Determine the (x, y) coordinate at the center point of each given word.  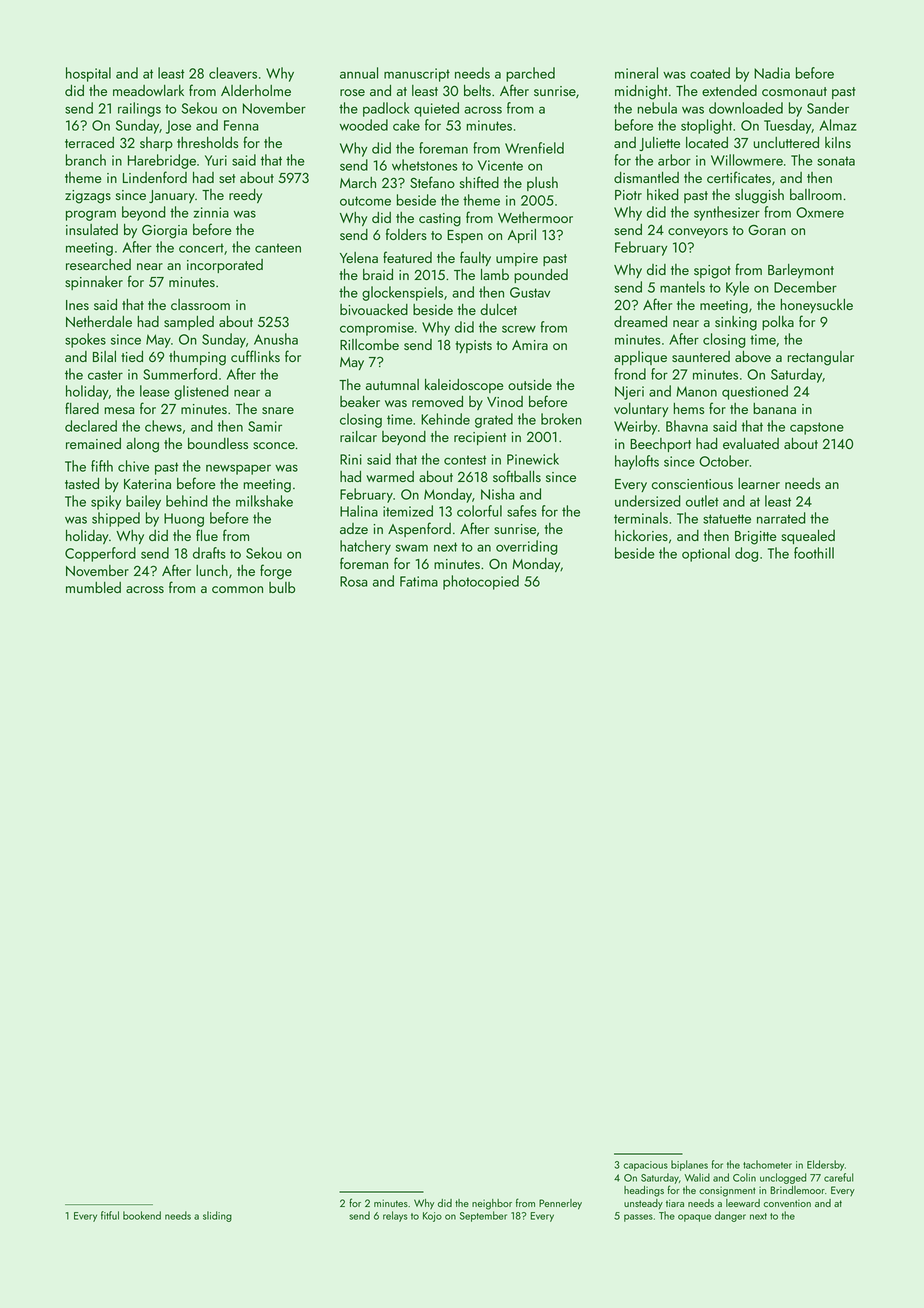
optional (706, 554)
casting (440, 220)
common (237, 589)
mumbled (93, 587)
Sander (828, 108)
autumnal (392, 384)
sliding (217, 1216)
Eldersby (825, 1165)
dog (746, 554)
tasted (82, 483)
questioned (755, 392)
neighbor (492, 1204)
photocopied (481, 582)
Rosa (353, 581)
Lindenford (155, 177)
